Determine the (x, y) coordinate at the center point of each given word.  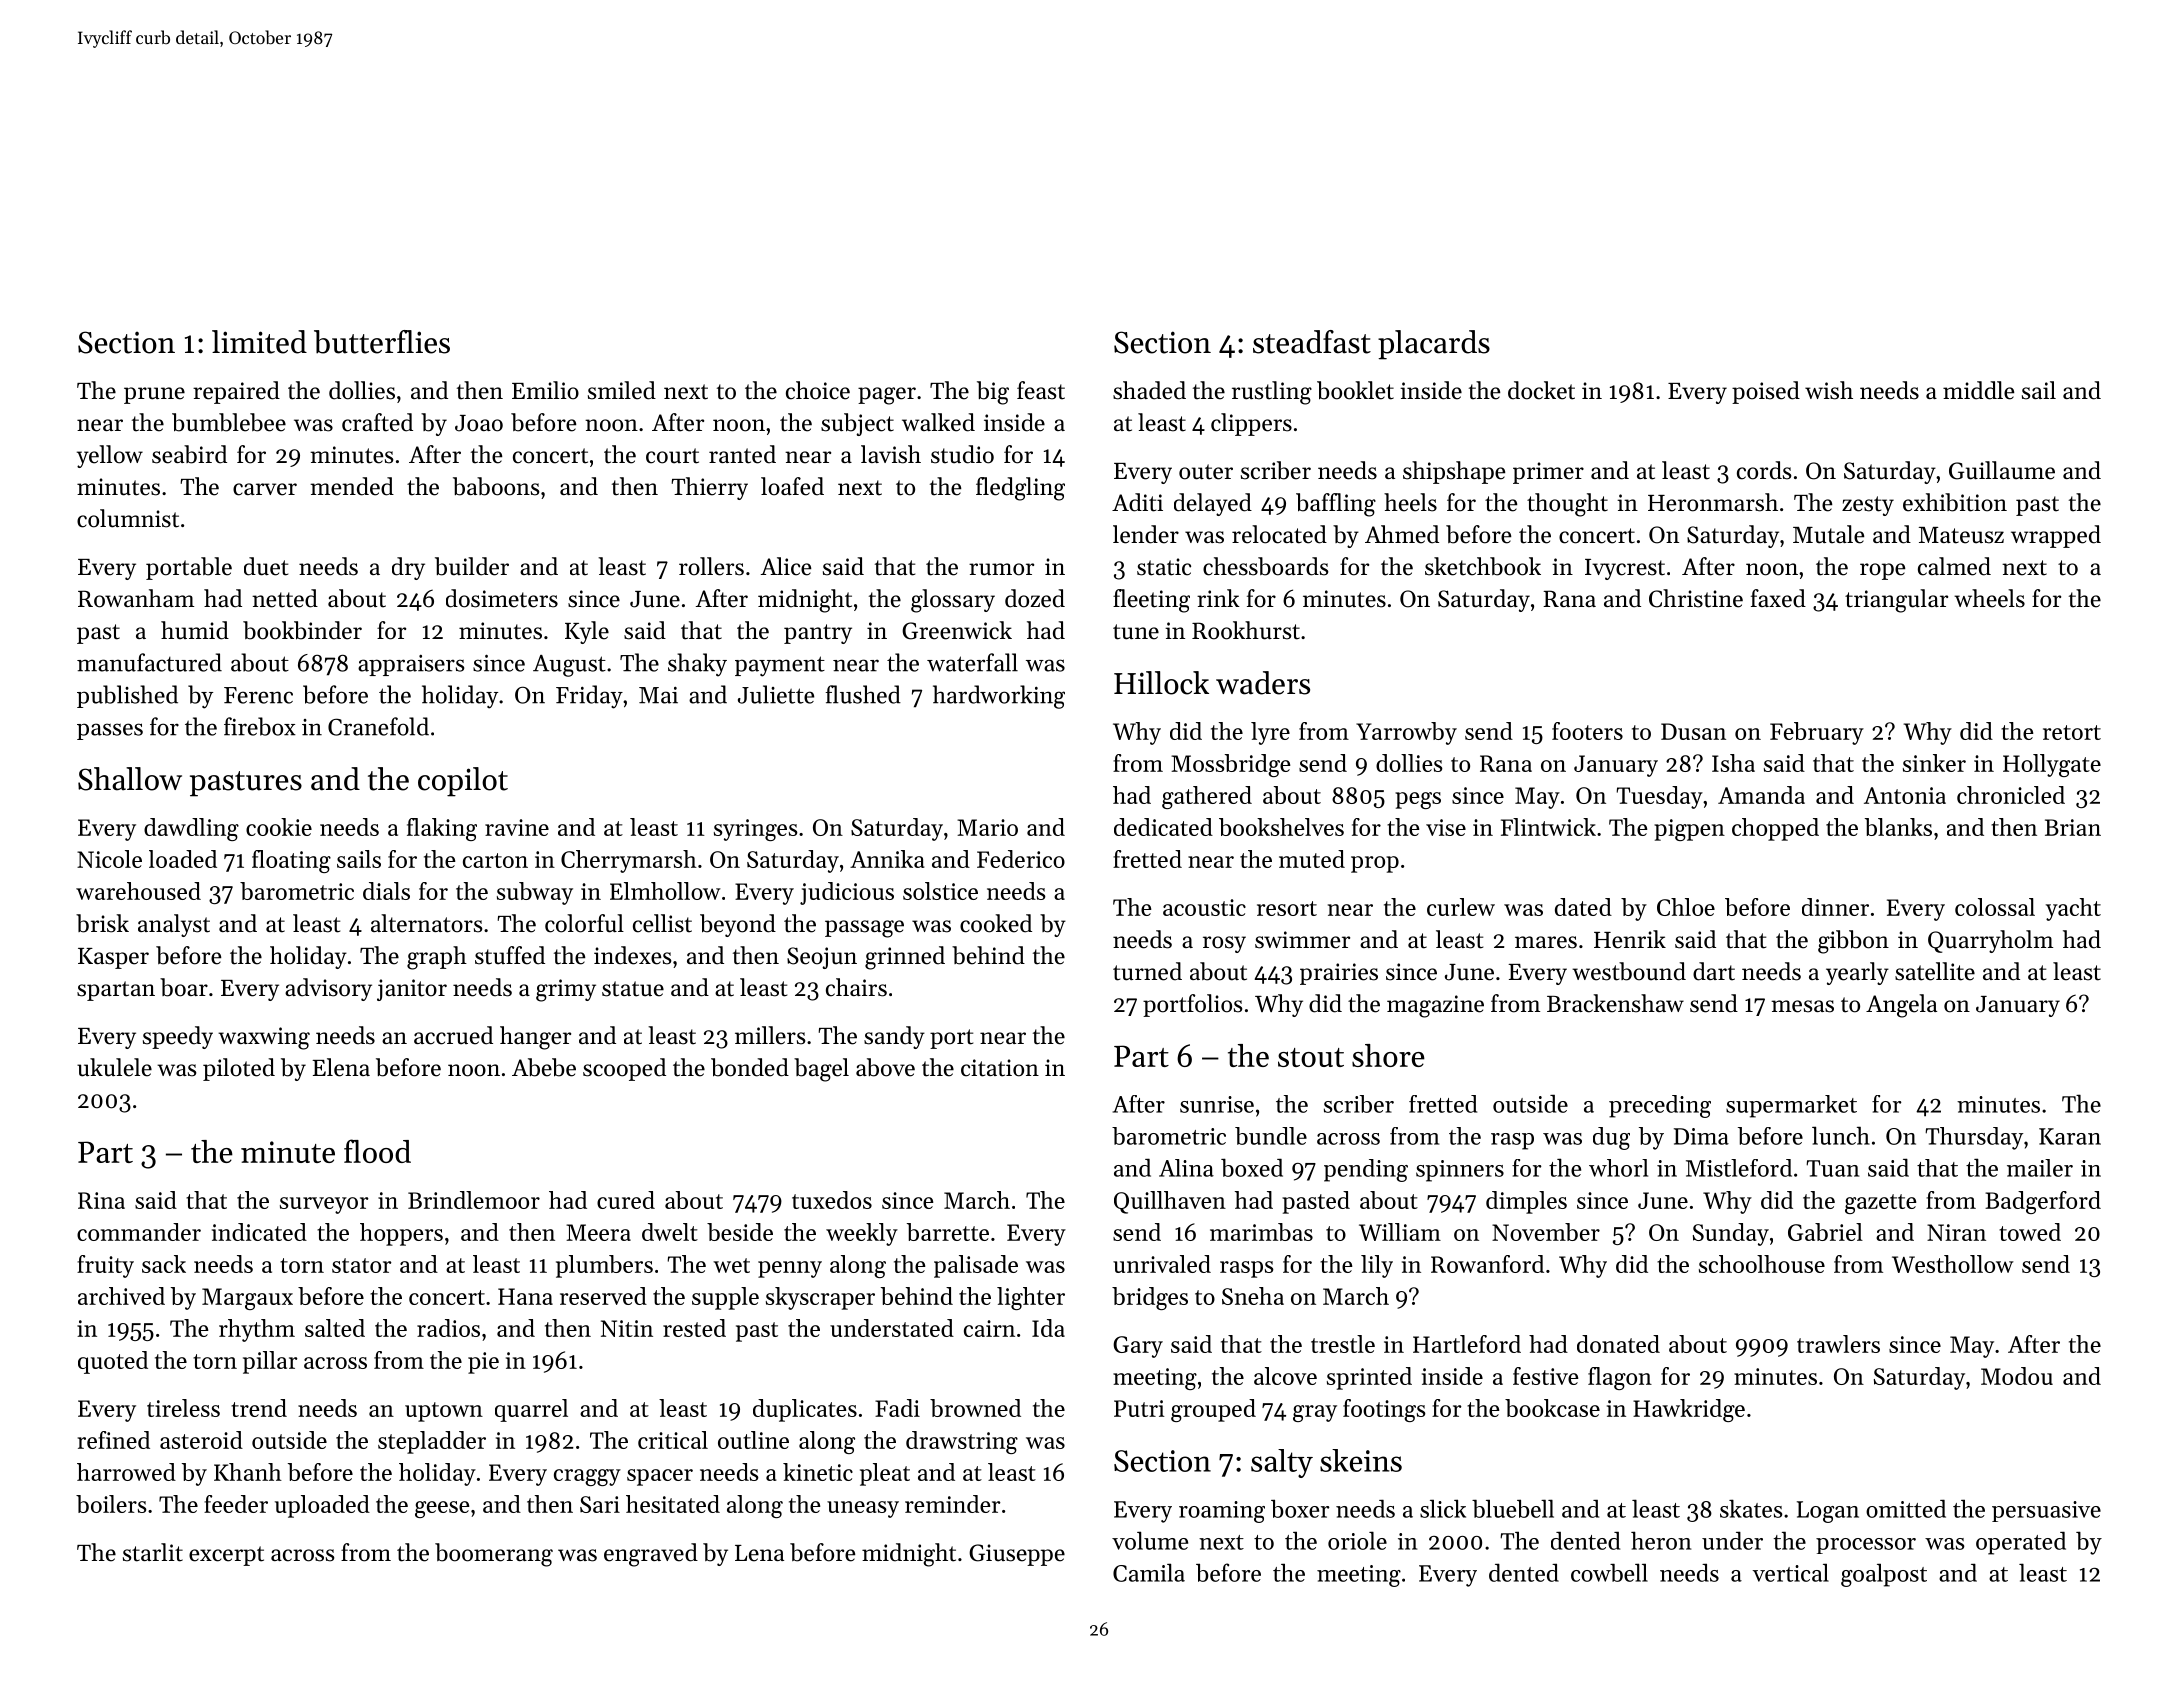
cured (626, 1200)
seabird (189, 454)
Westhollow (1953, 1264)
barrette (948, 1232)
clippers (1251, 424)
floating (291, 861)
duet (266, 566)
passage (864, 929)
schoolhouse (1762, 1264)
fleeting (1151, 601)
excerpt (226, 1556)
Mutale (1828, 534)
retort (2072, 732)
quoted (113, 1362)
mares (1546, 942)
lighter (1031, 1298)
